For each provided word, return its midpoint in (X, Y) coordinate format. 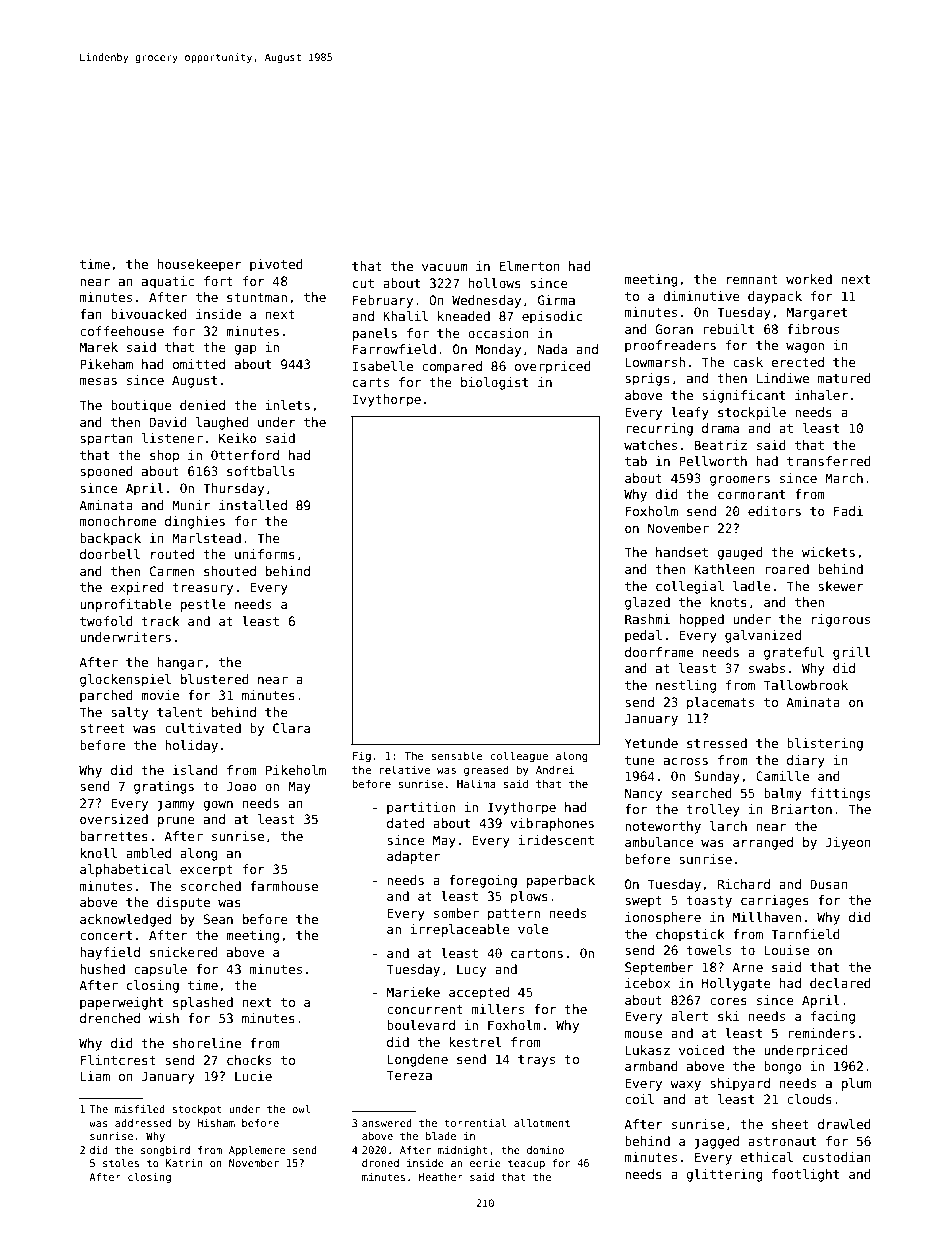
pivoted (276, 265)
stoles (121, 1163)
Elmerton (530, 266)
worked (809, 279)
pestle (203, 605)
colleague (519, 756)
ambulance (659, 842)
